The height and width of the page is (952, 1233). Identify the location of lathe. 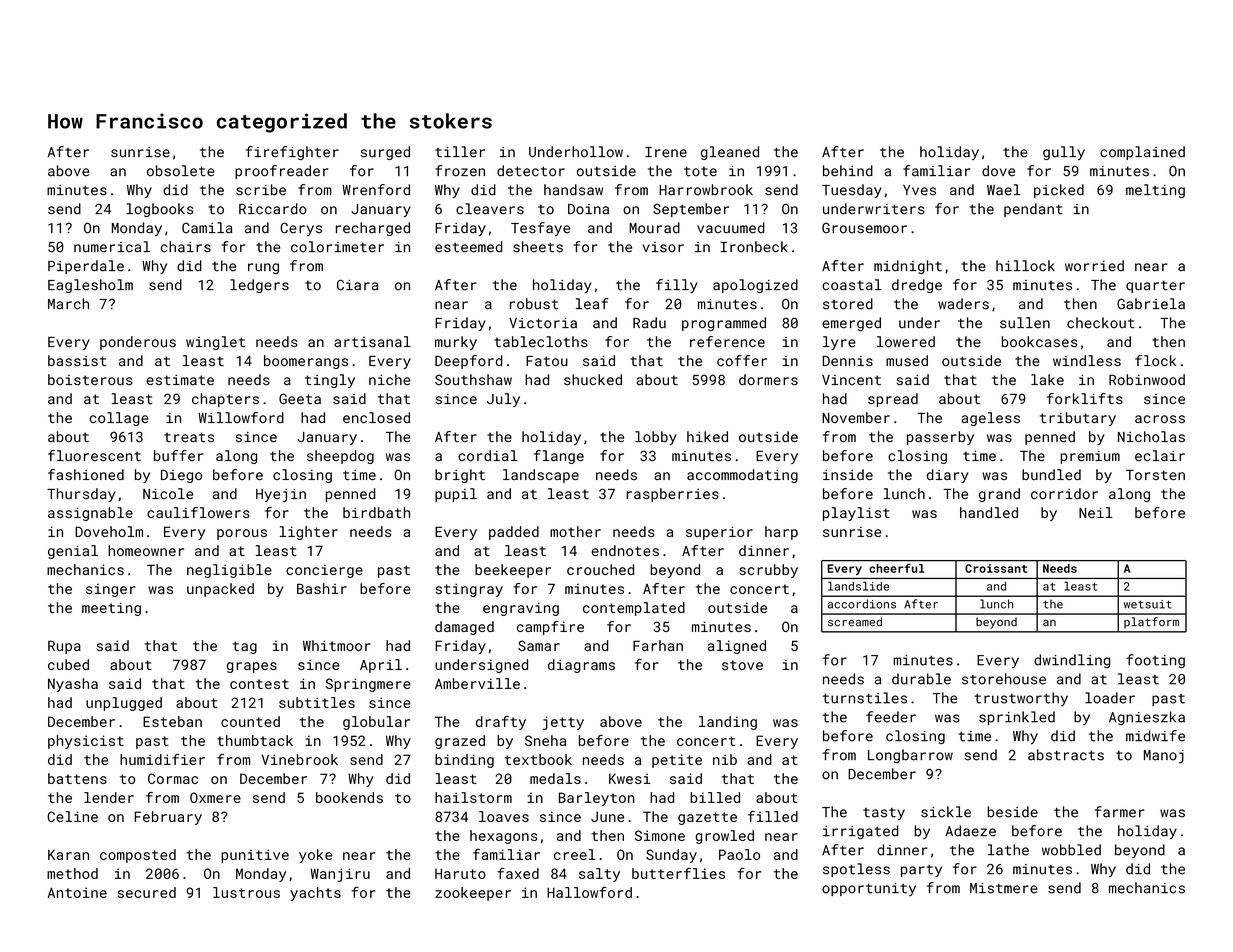
(1008, 850).
